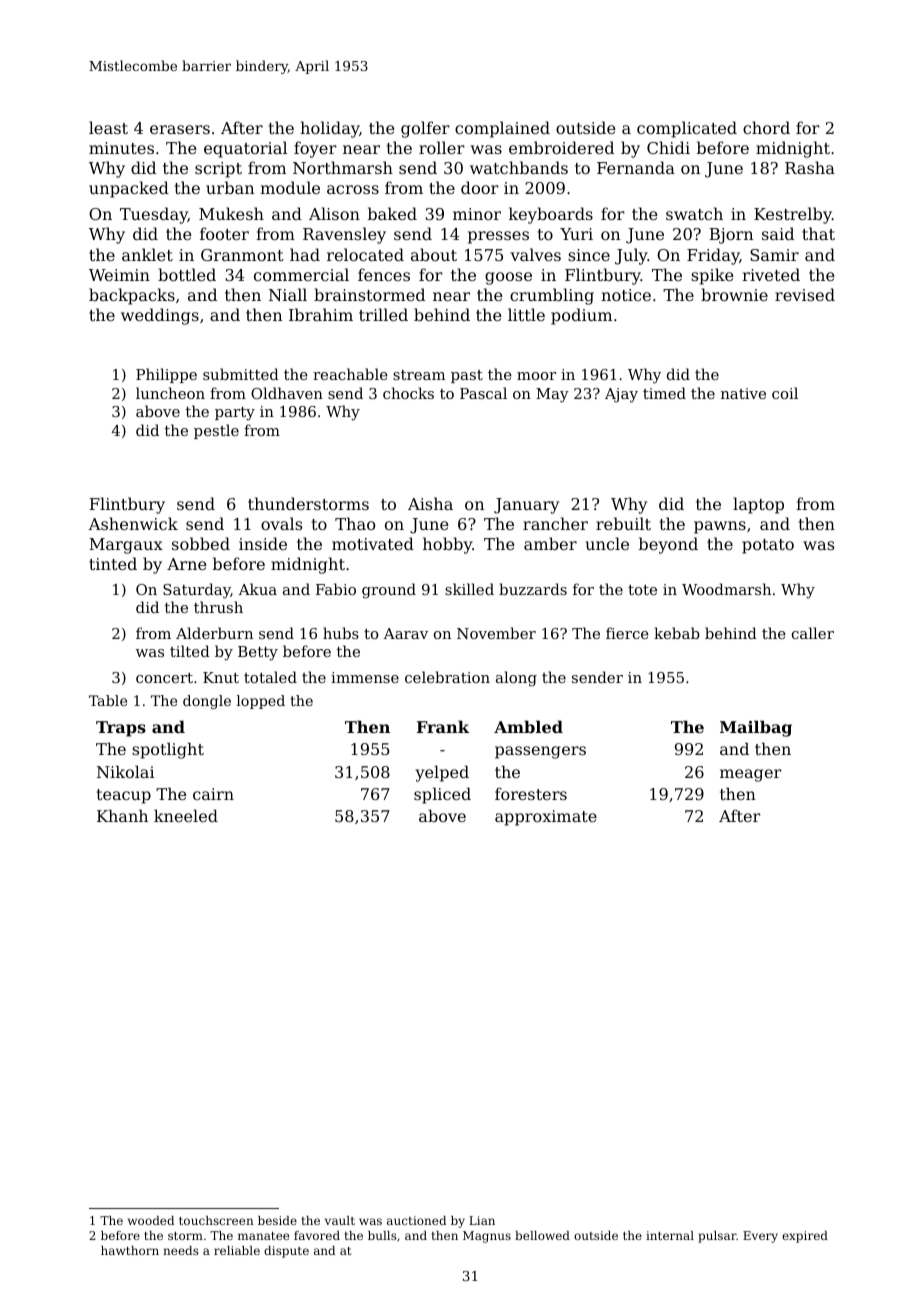 This screenshot has width=924, height=1308. Describe the element at coordinates (750, 775) in the screenshot. I see `meager` at that location.
